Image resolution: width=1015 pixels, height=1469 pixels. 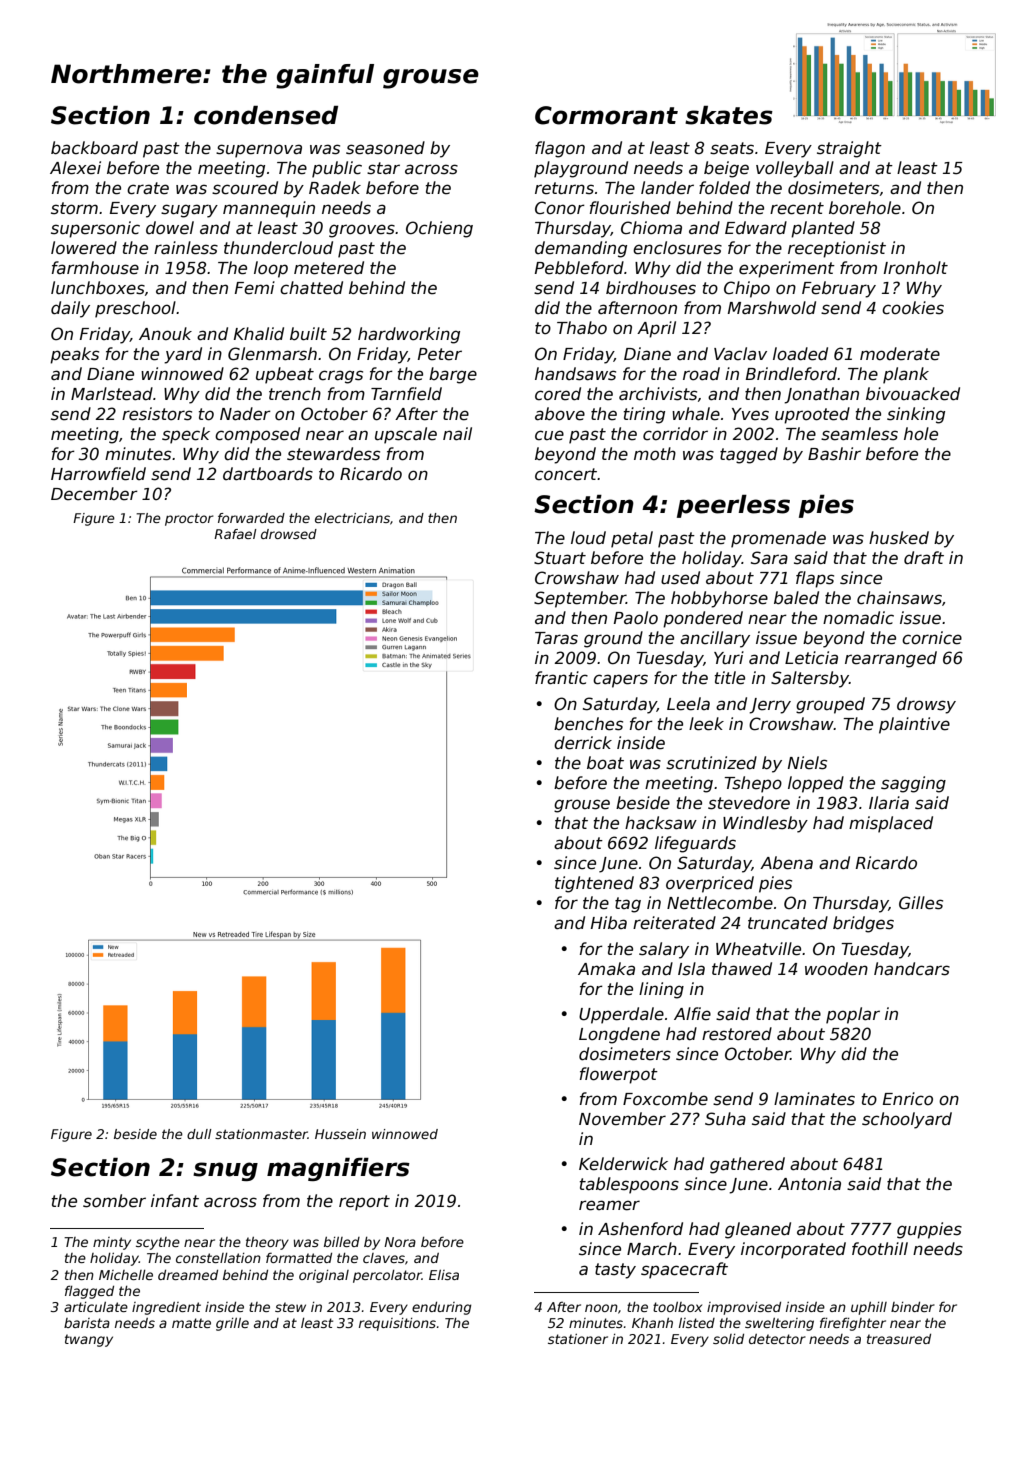 What do you see at coordinates (800, 354) in the screenshot?
I see `loaded` at bounding box center [800, 354].
